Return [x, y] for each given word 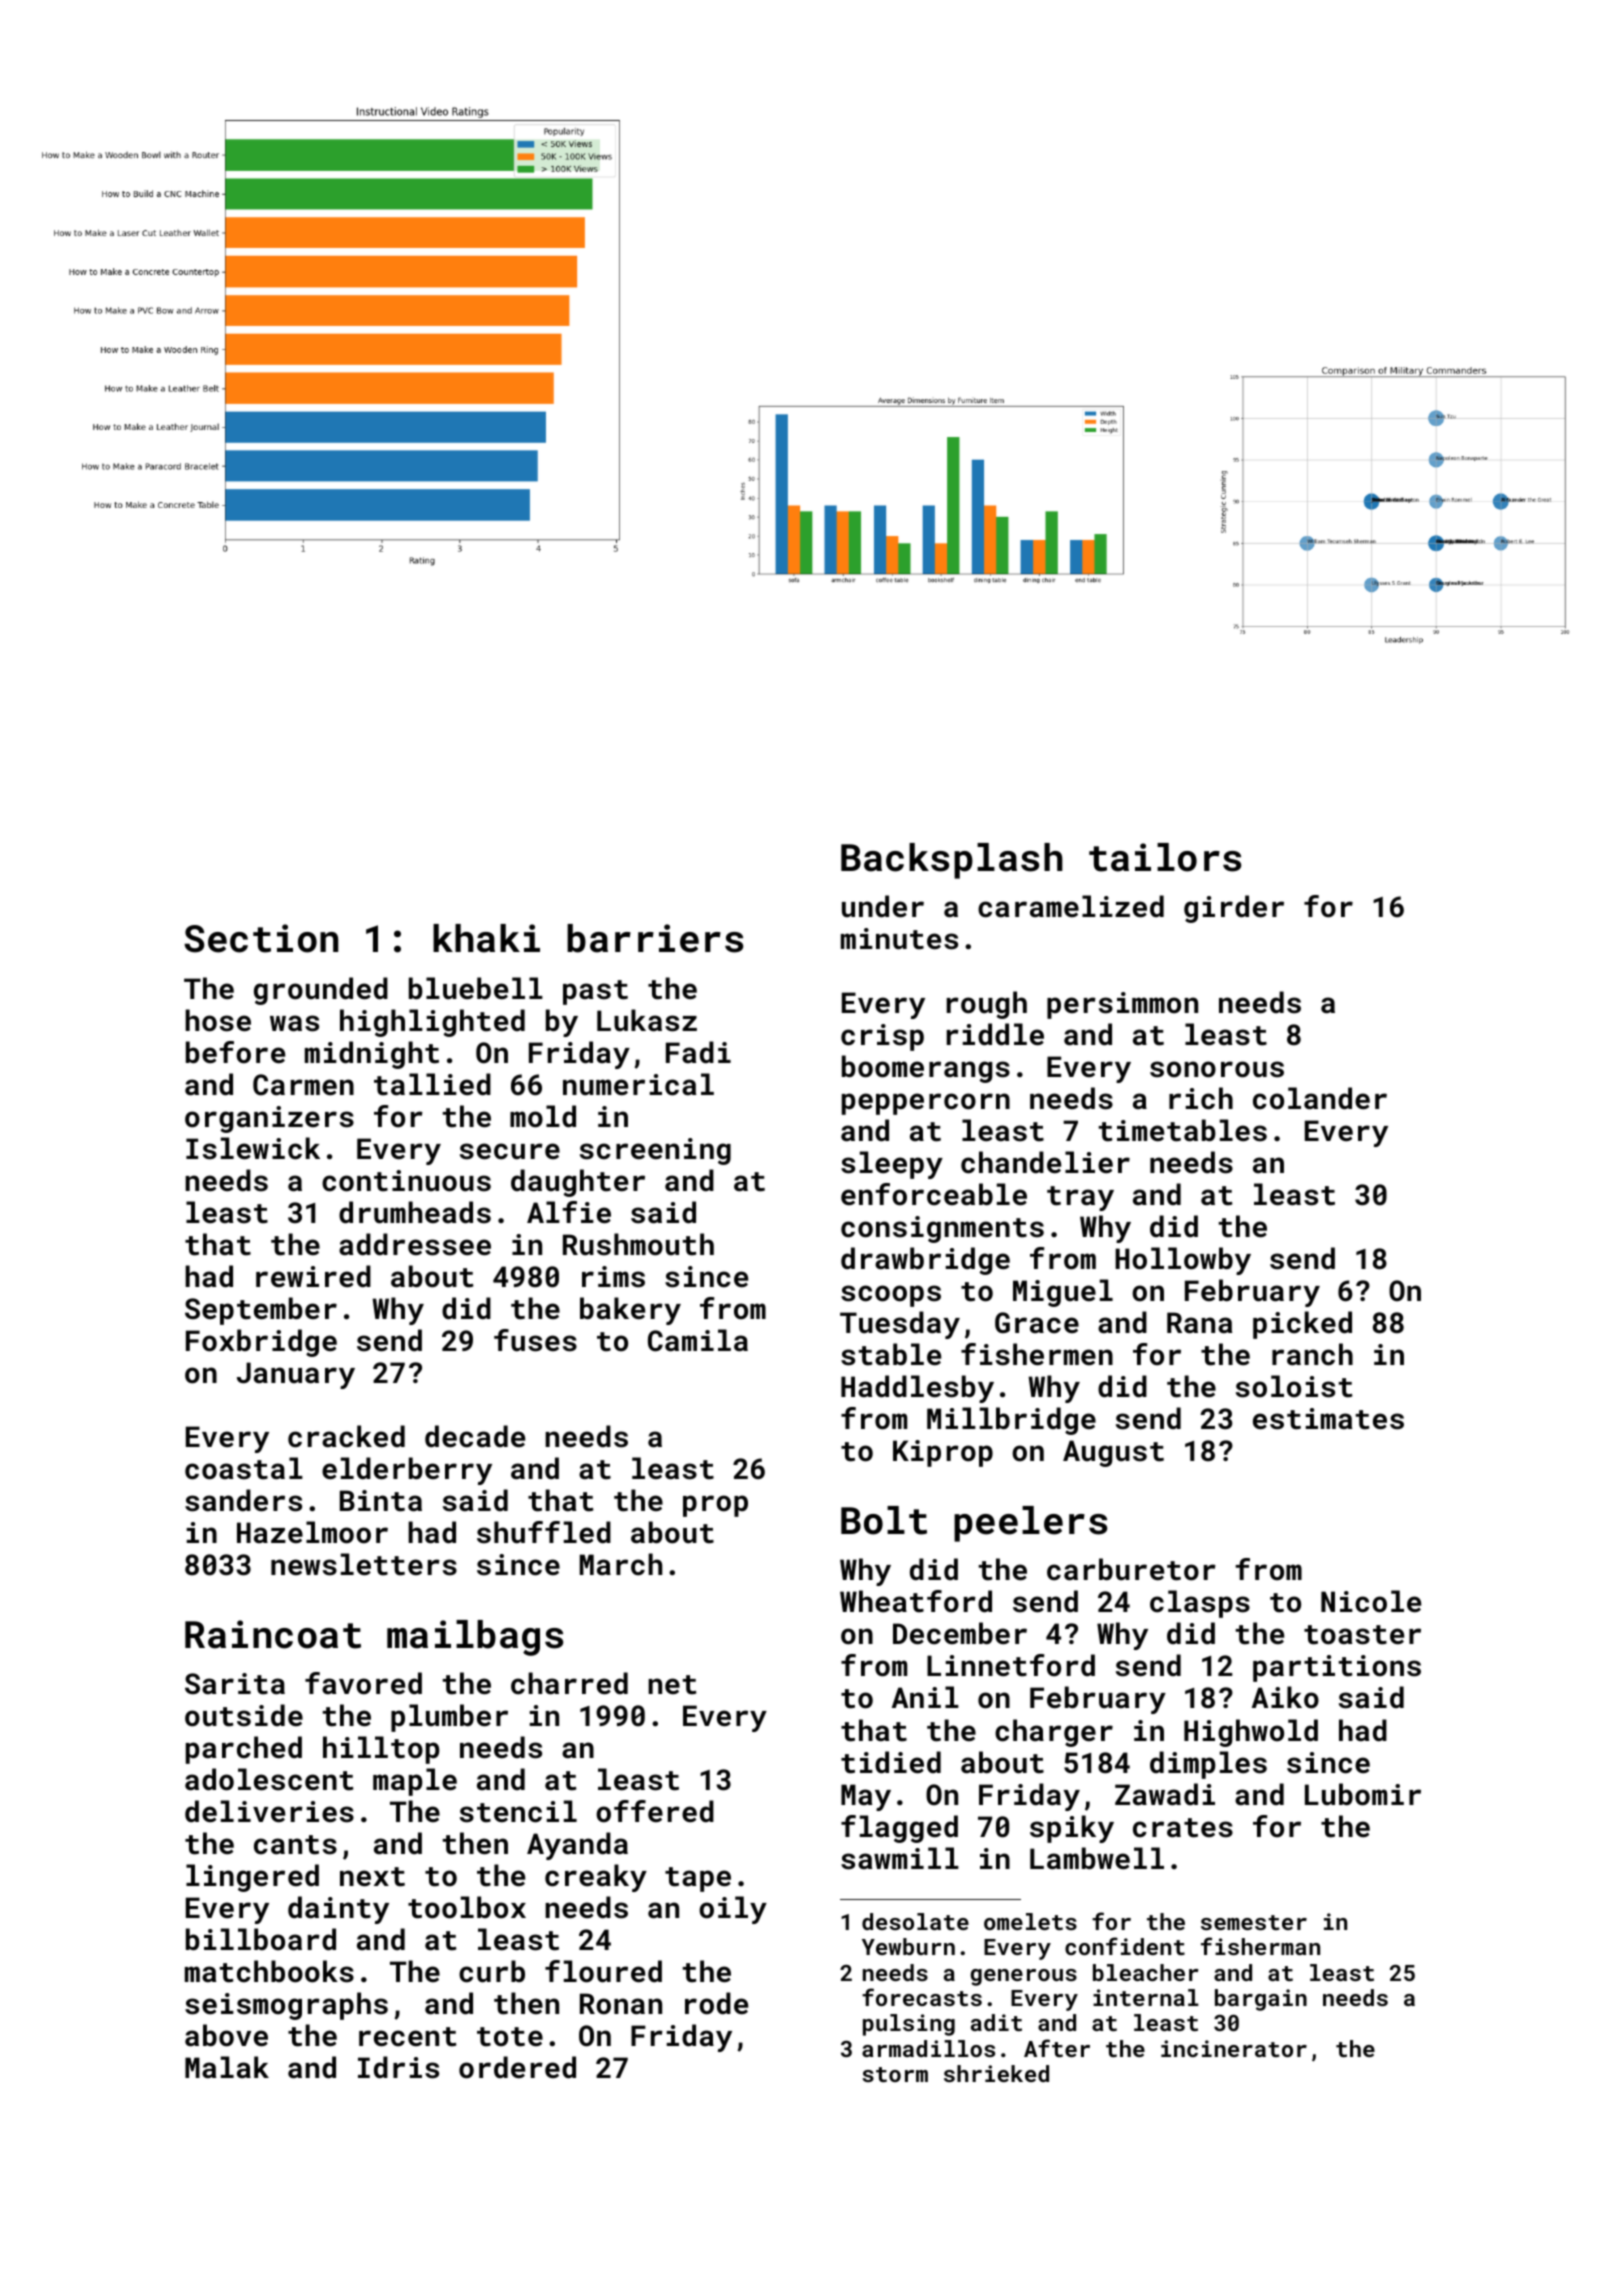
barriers [655, 938]
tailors [1165, 857]
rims [613, 1277]
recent [408, 2037]
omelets [1030, 1921]
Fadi [698, 1052]
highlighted [432, 1023]
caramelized [1071, 906]
